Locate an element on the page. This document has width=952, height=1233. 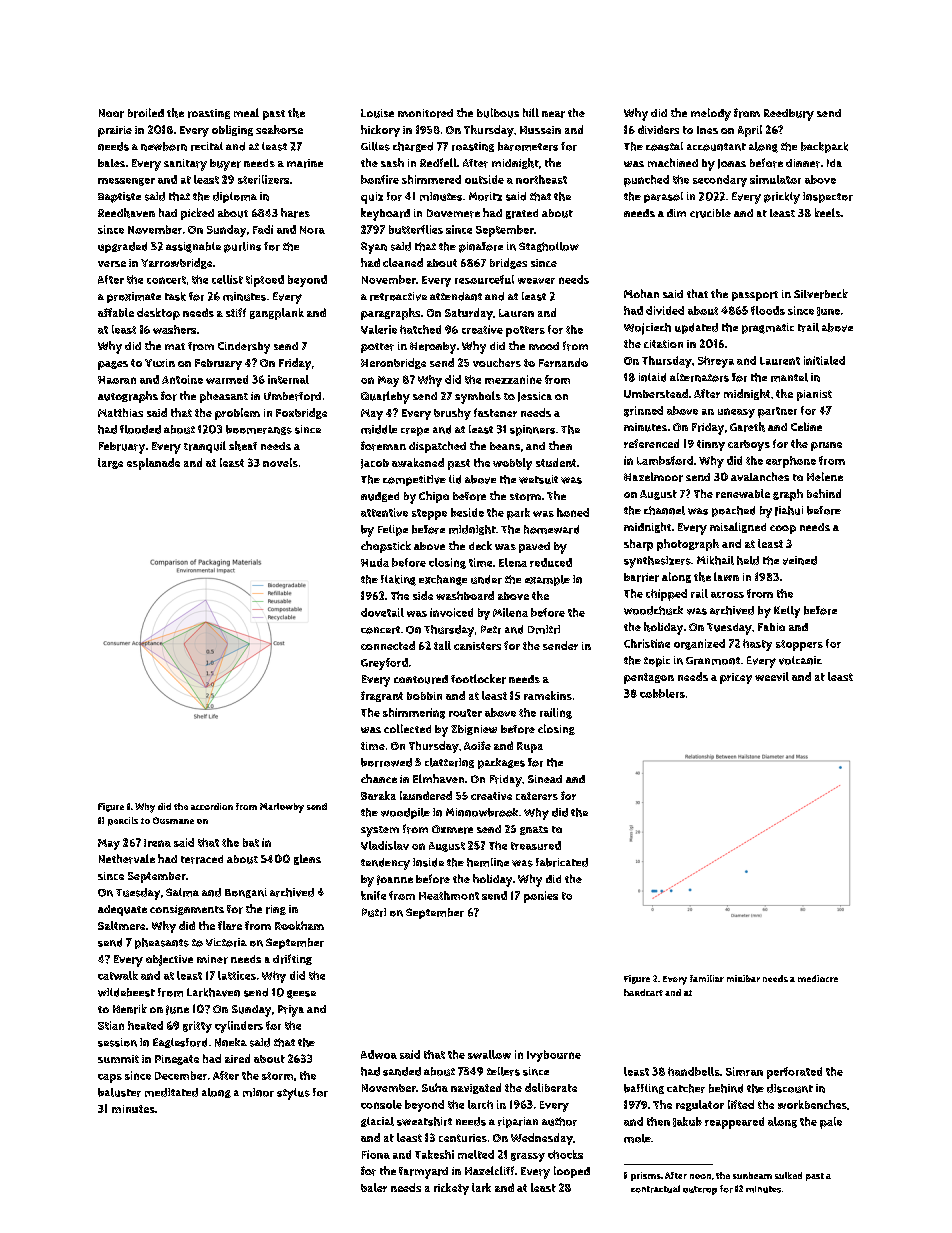
Fabio is located at coordinates (771, 627).
